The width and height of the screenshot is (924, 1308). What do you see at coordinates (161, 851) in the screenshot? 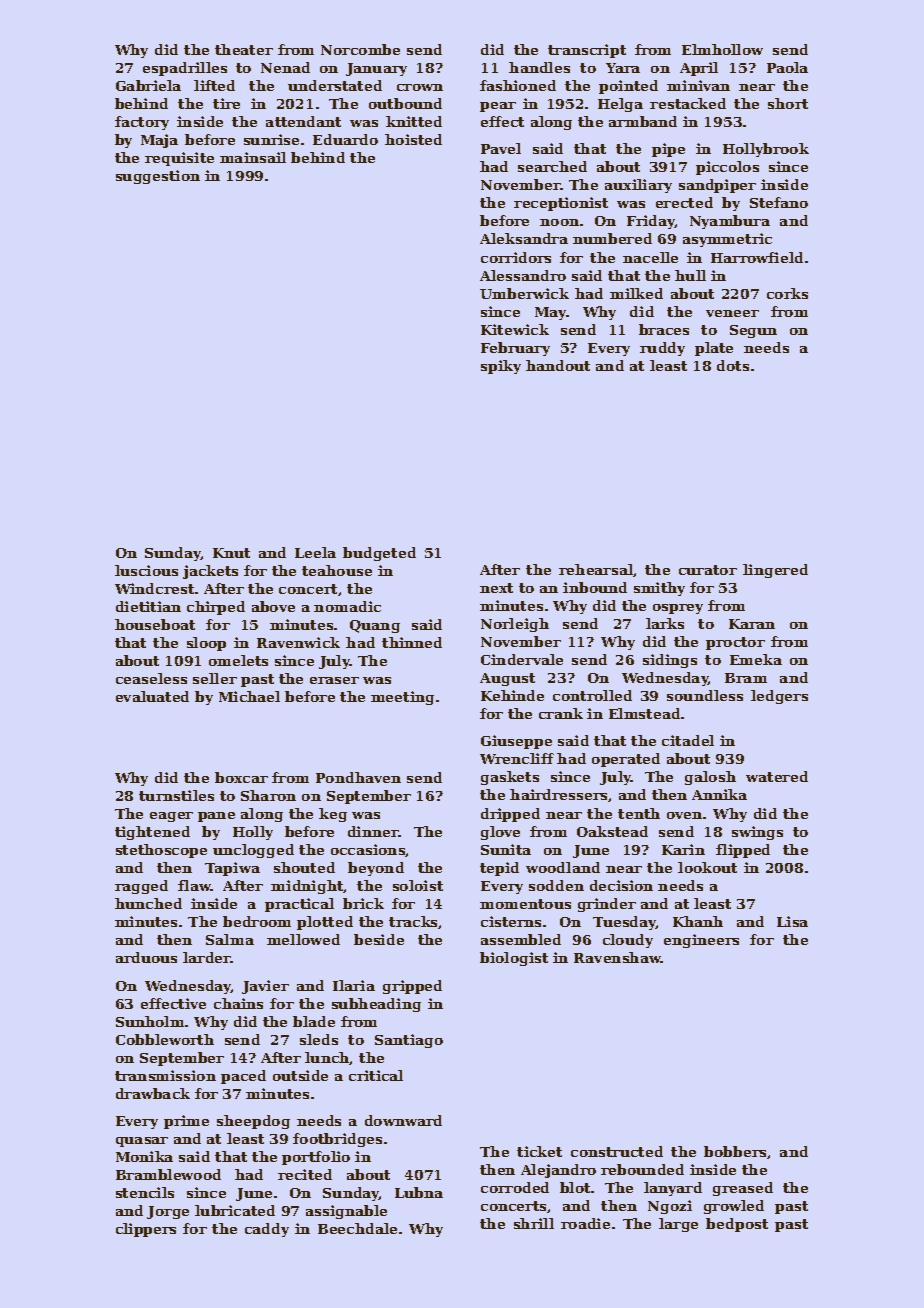
I see `stethoscope` at bounding box center [161, 851].
